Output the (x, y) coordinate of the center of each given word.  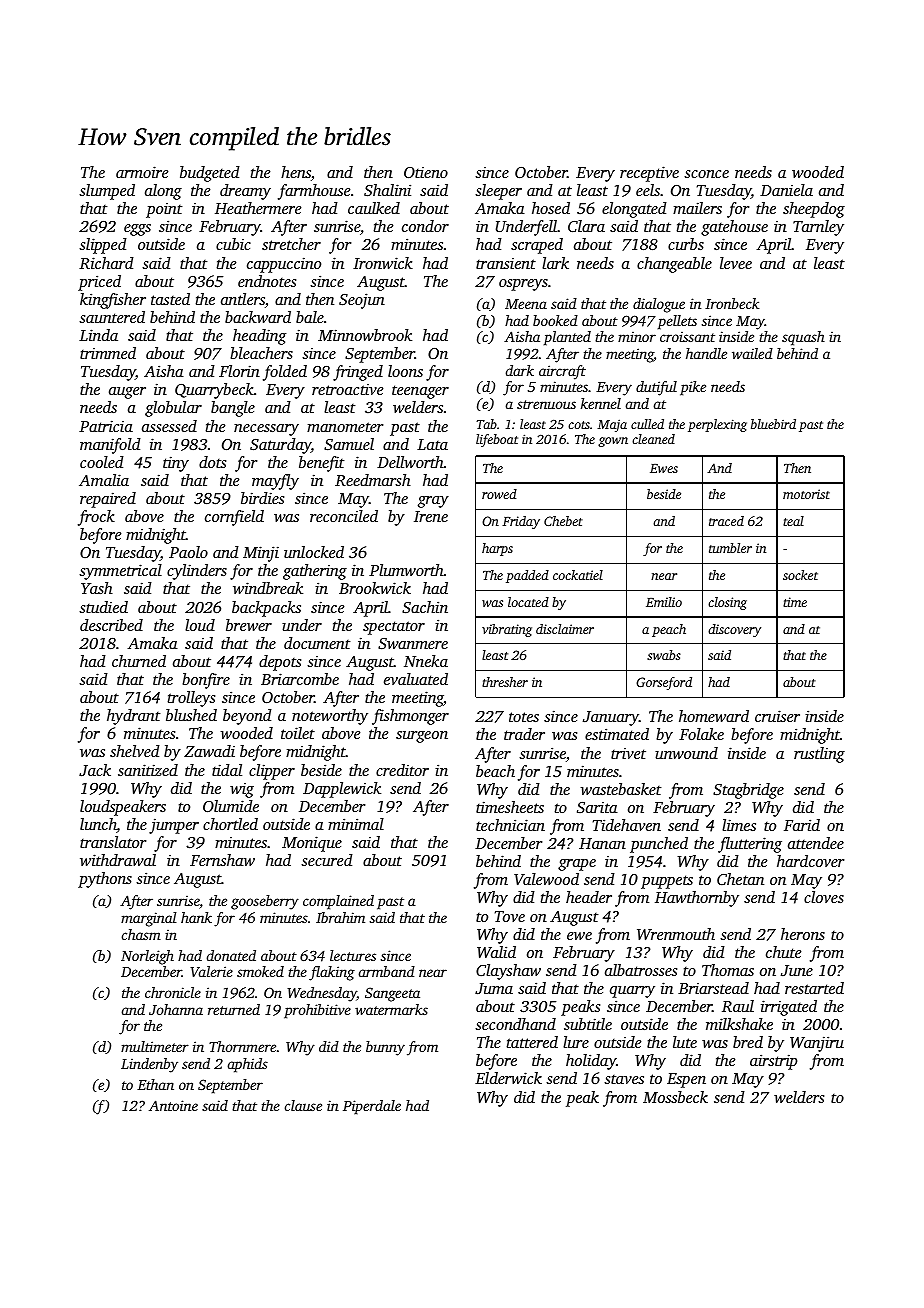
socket (800, 575)
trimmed (108, 353)
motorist (806, 494)
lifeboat (497, 440)
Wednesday (322, 994)
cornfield (234, 518)
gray (433, 502)
